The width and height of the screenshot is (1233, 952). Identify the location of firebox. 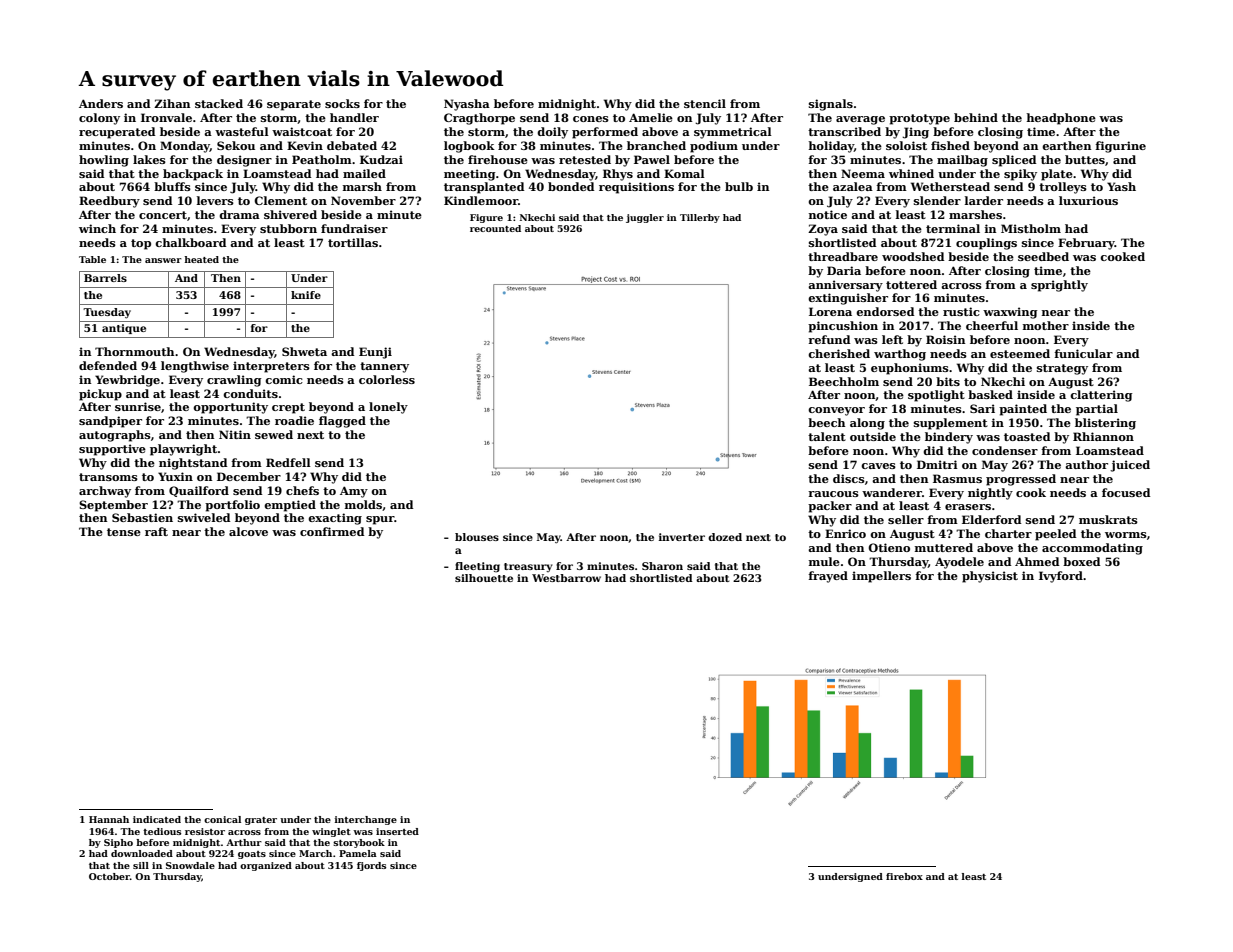
(904, 876).
